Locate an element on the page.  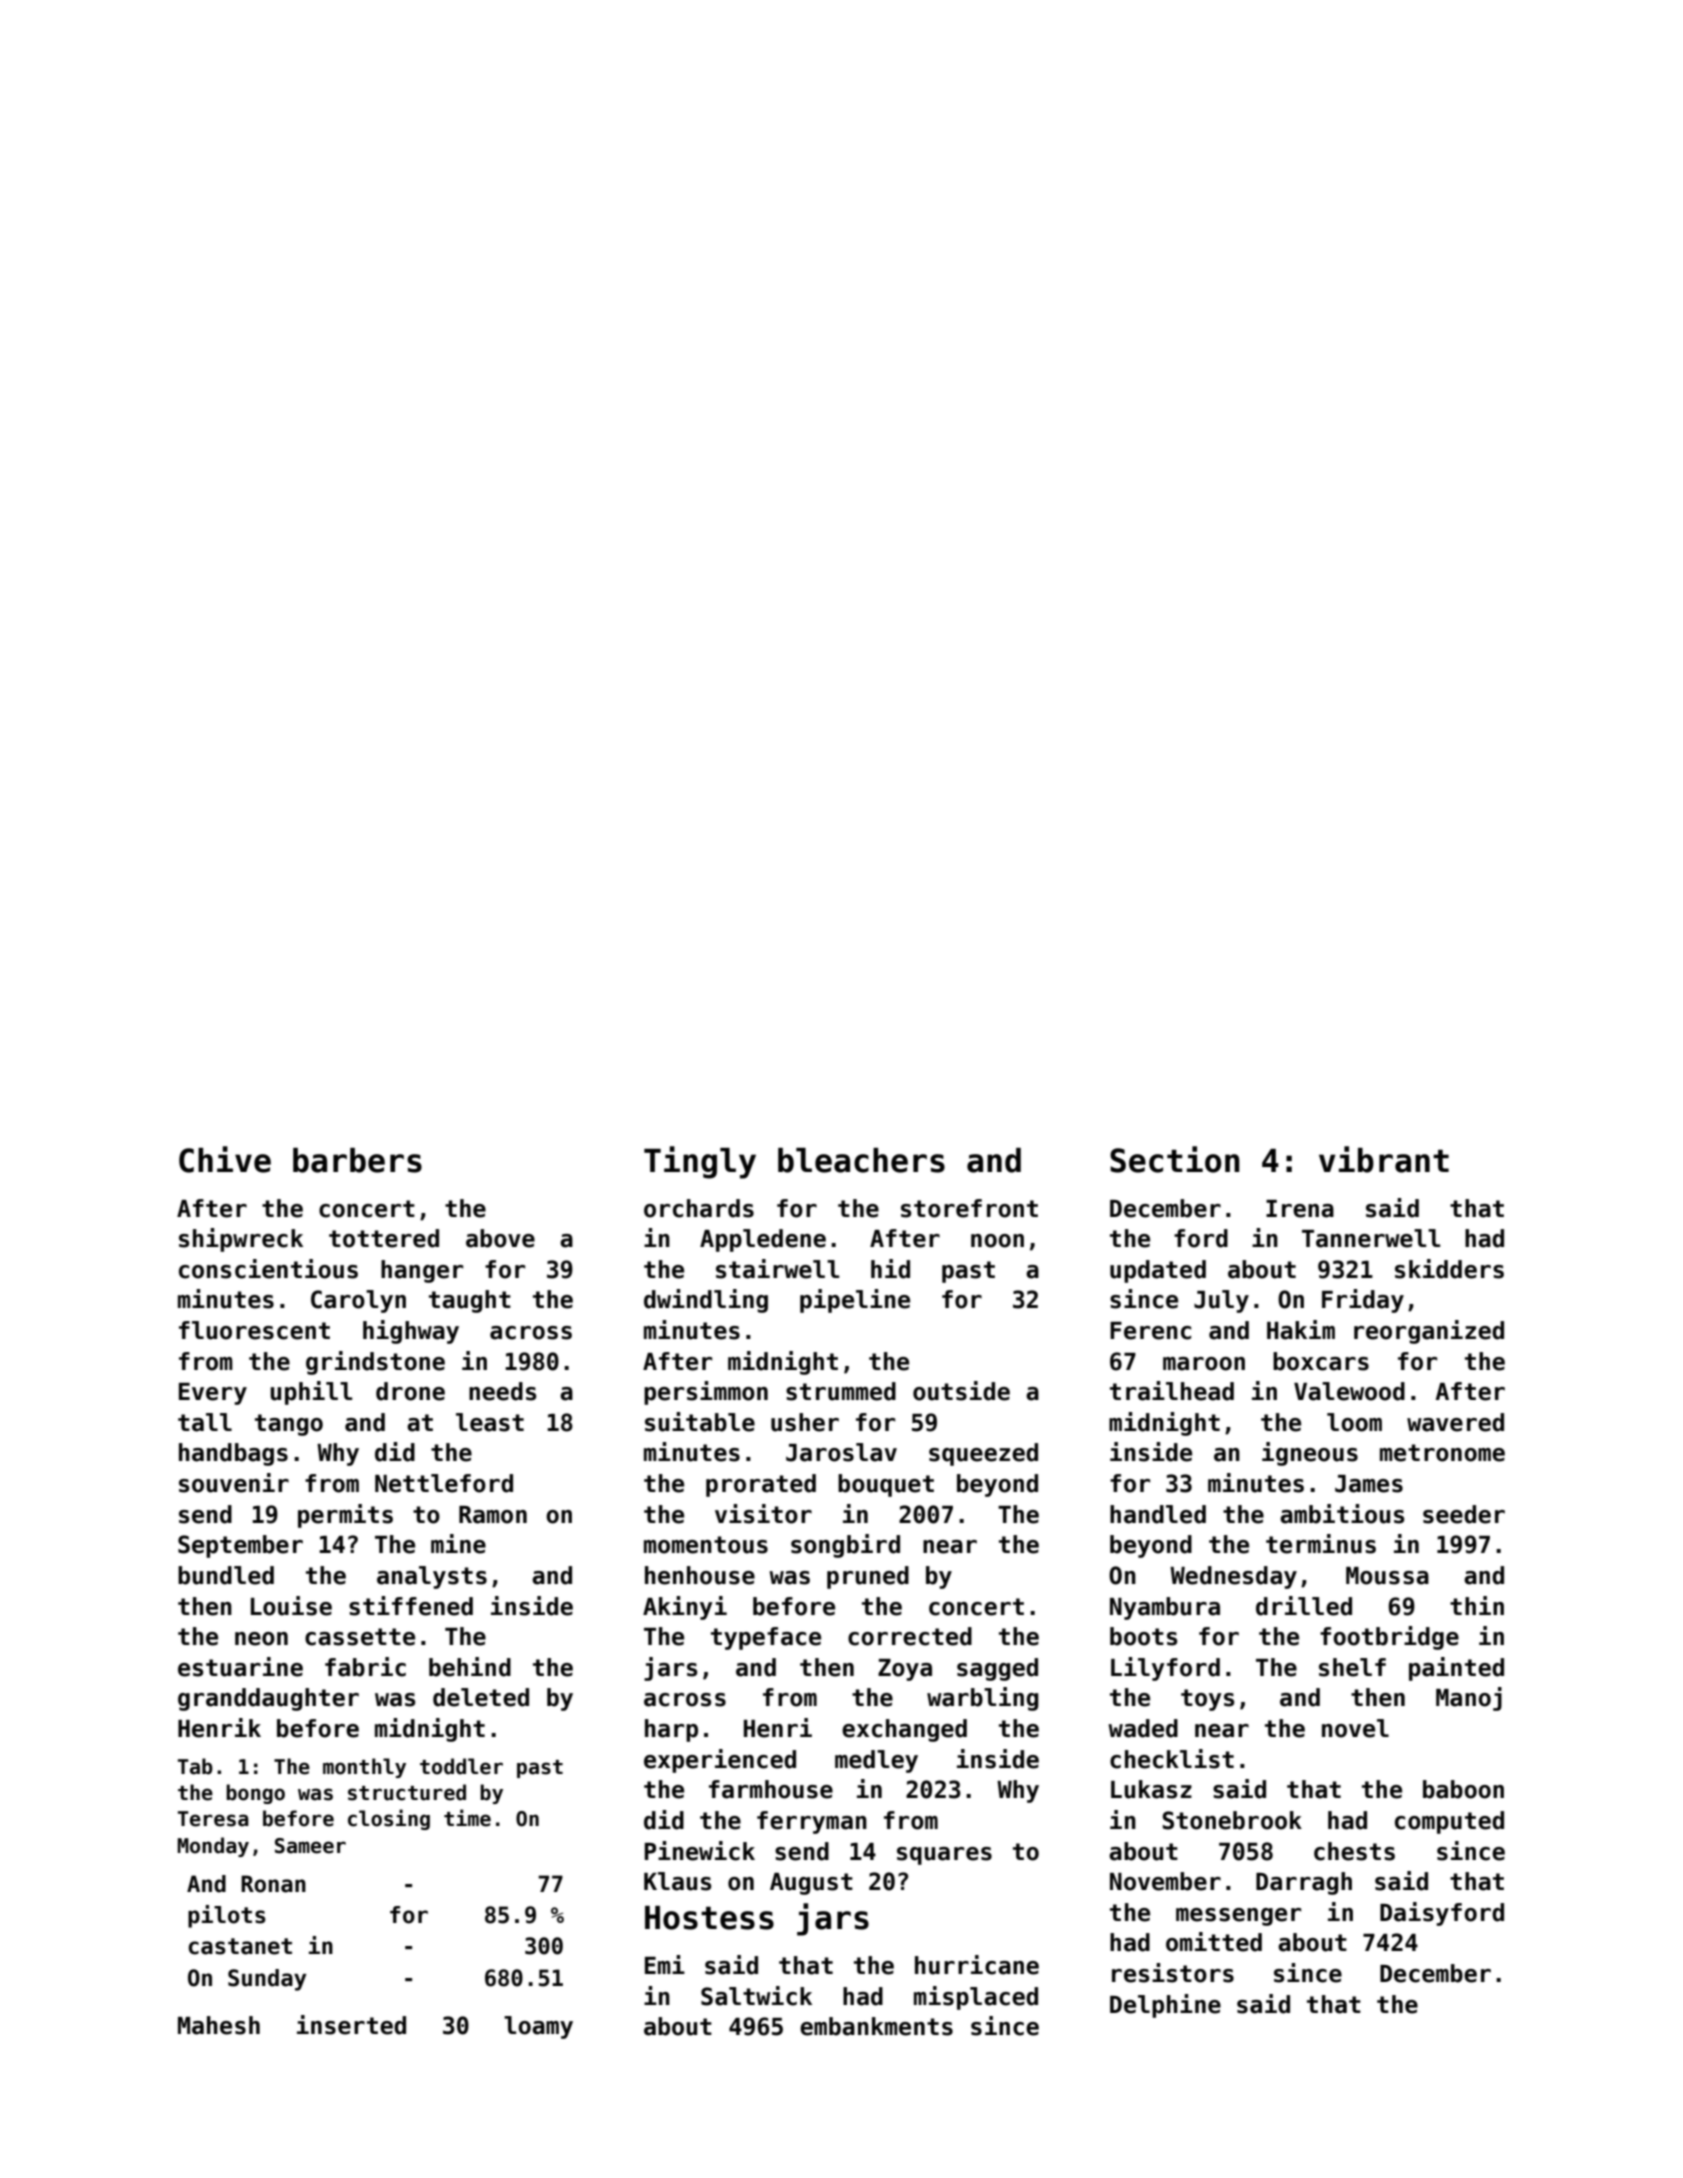
inserted is located at coordinates (351, 2025).
